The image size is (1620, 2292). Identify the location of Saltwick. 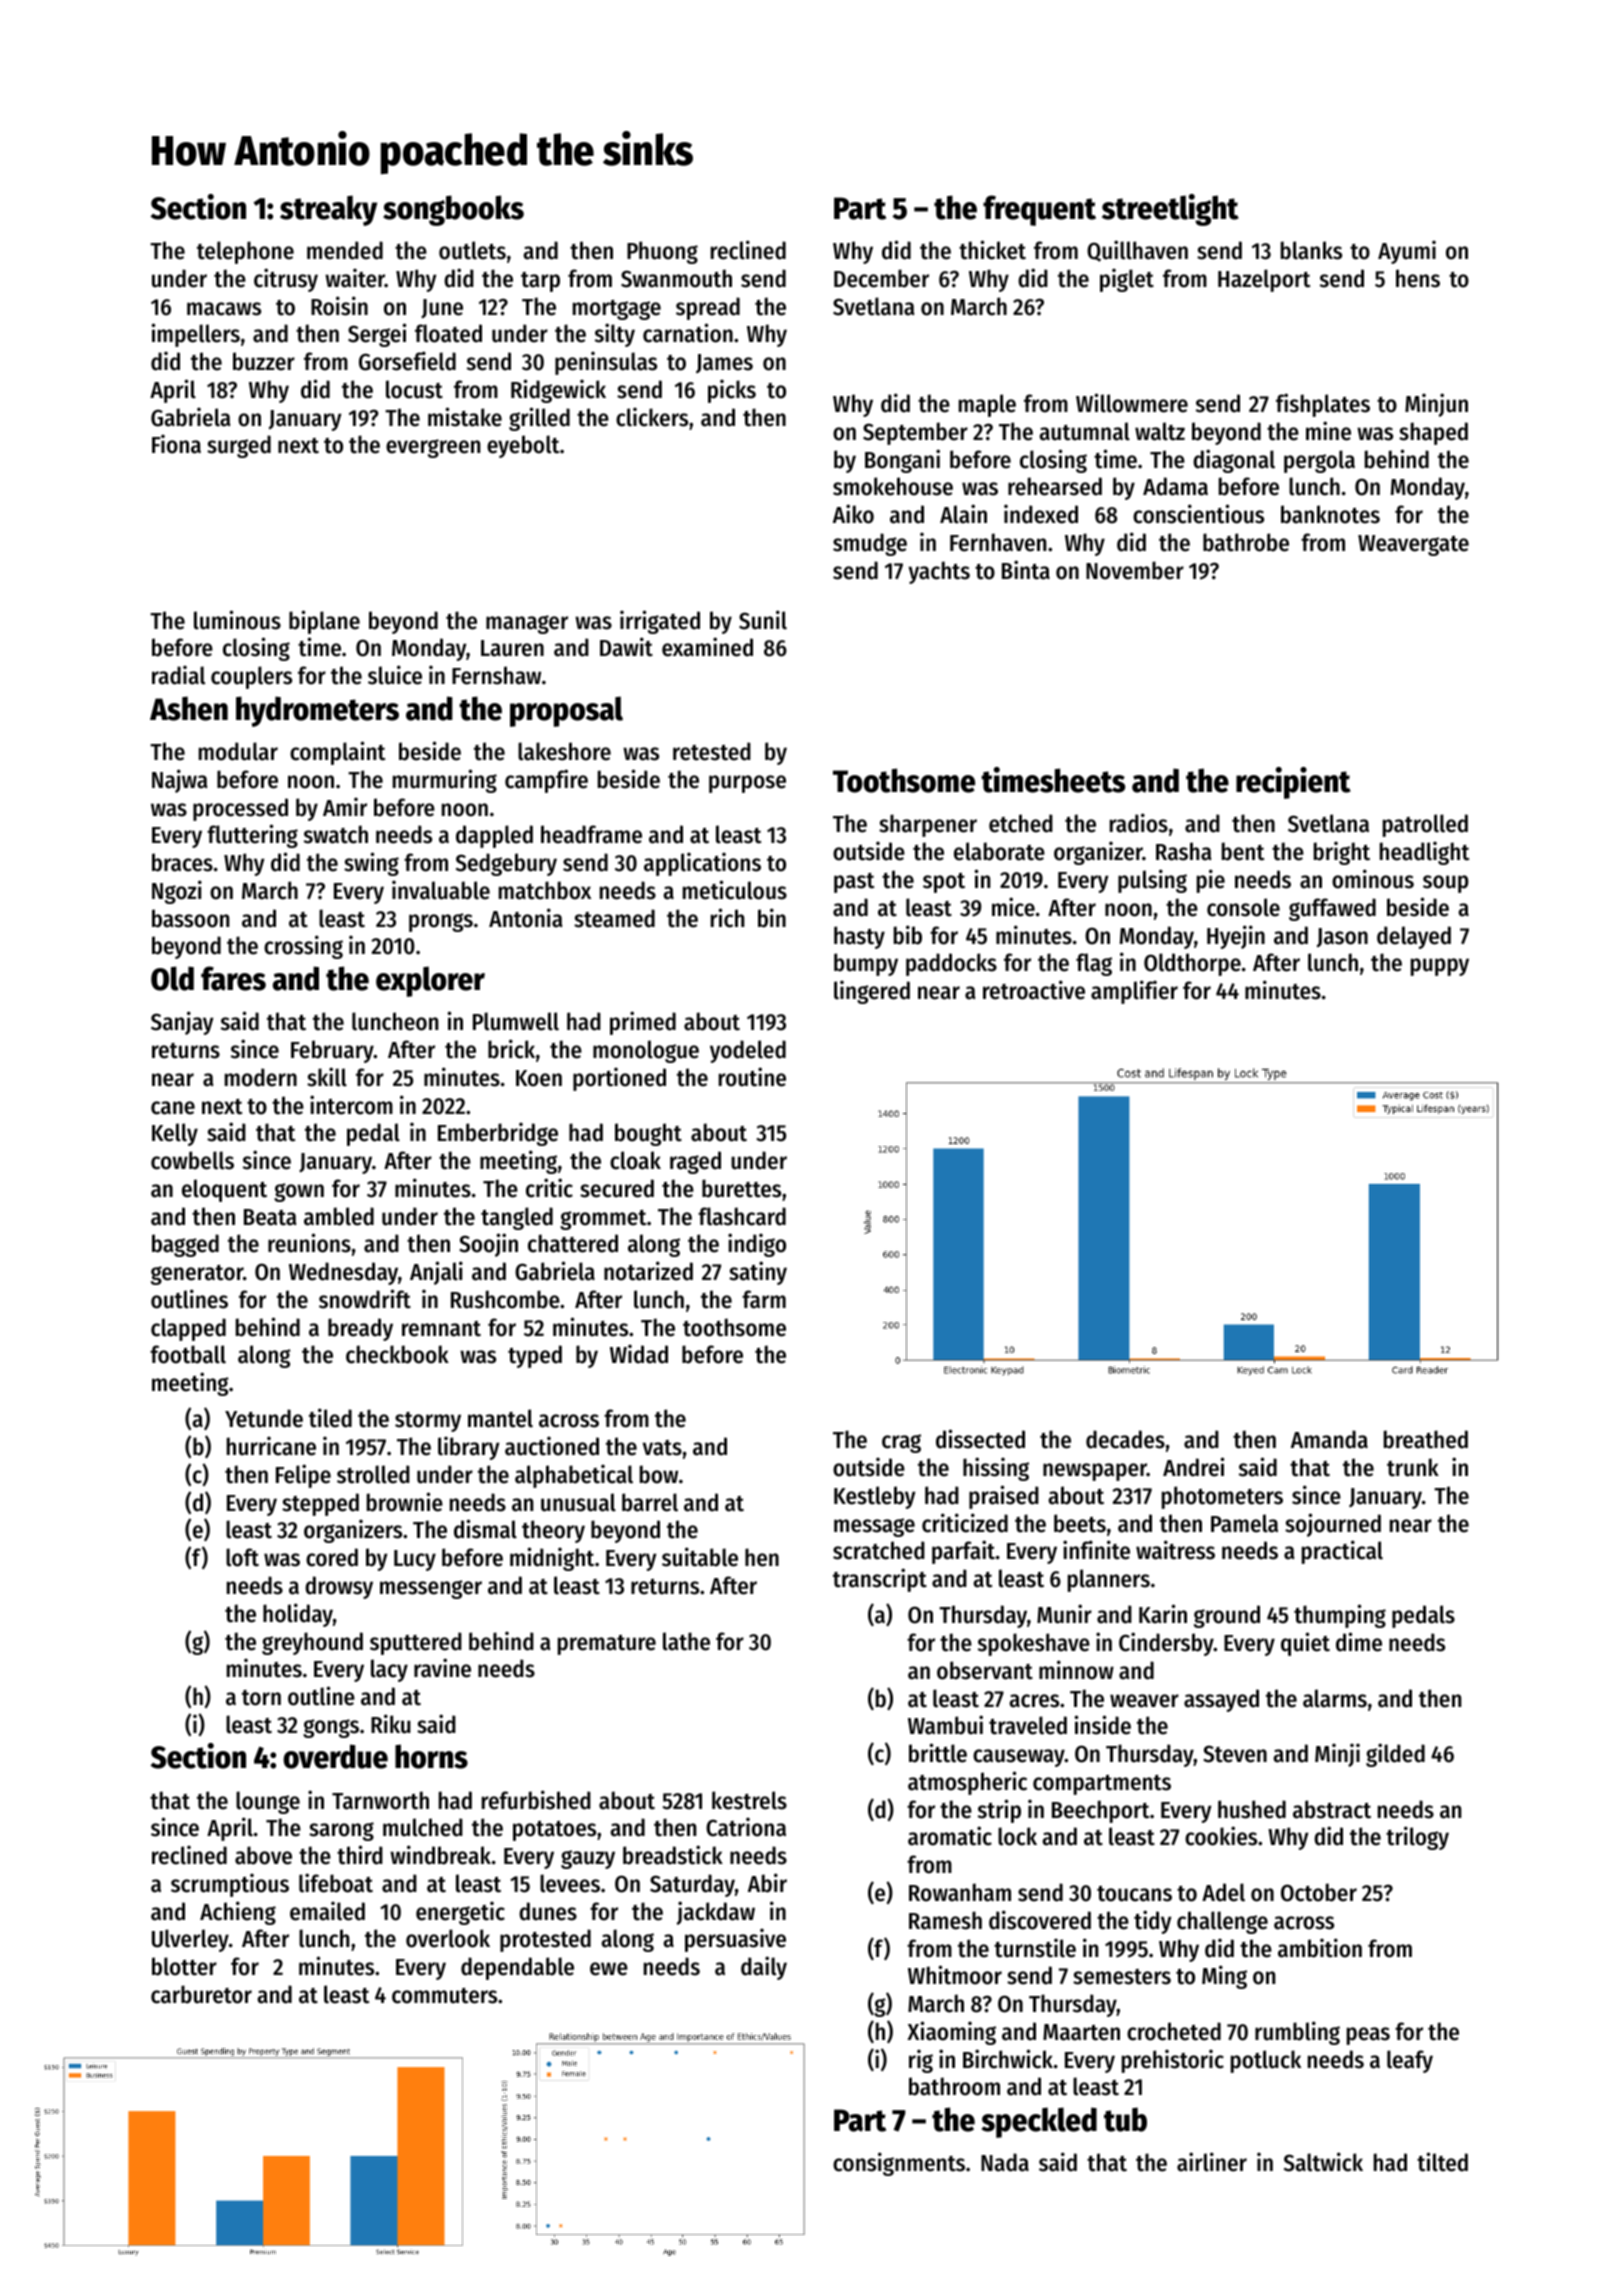
(1323, 2162).
